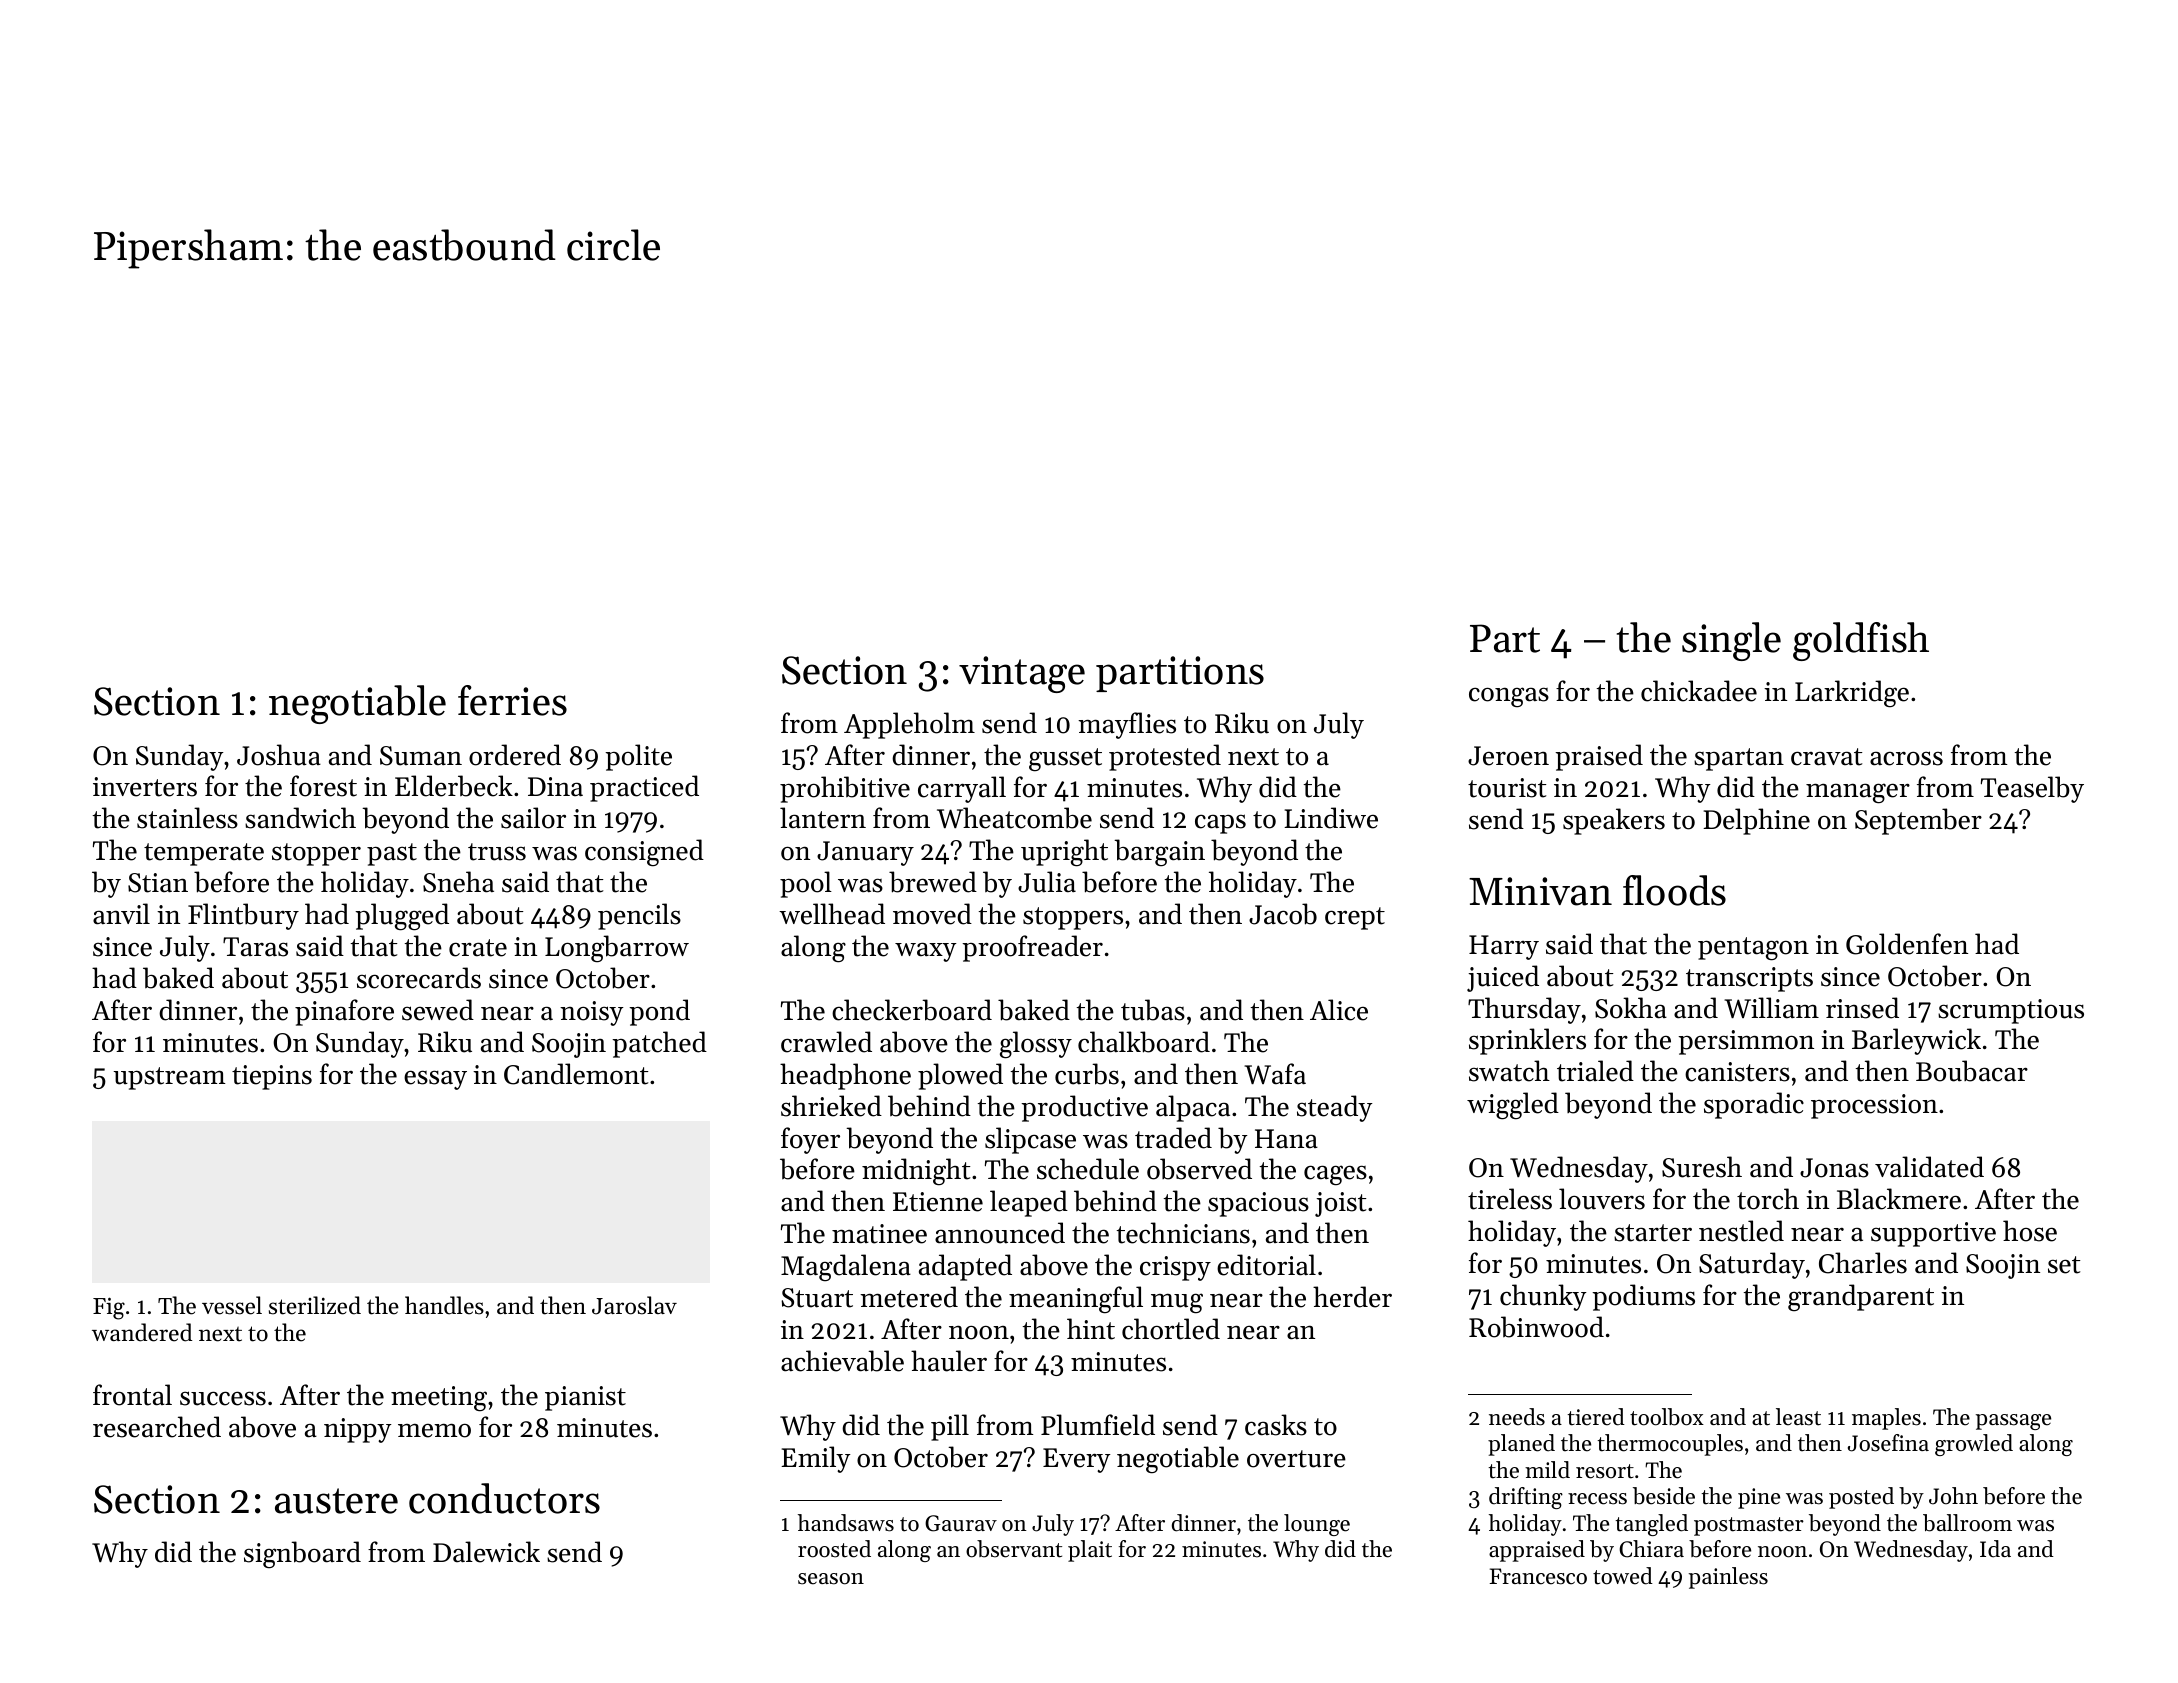  Describe the element at coordinates (1159, 852) in the screenshot. I see `bargain` at that location.
